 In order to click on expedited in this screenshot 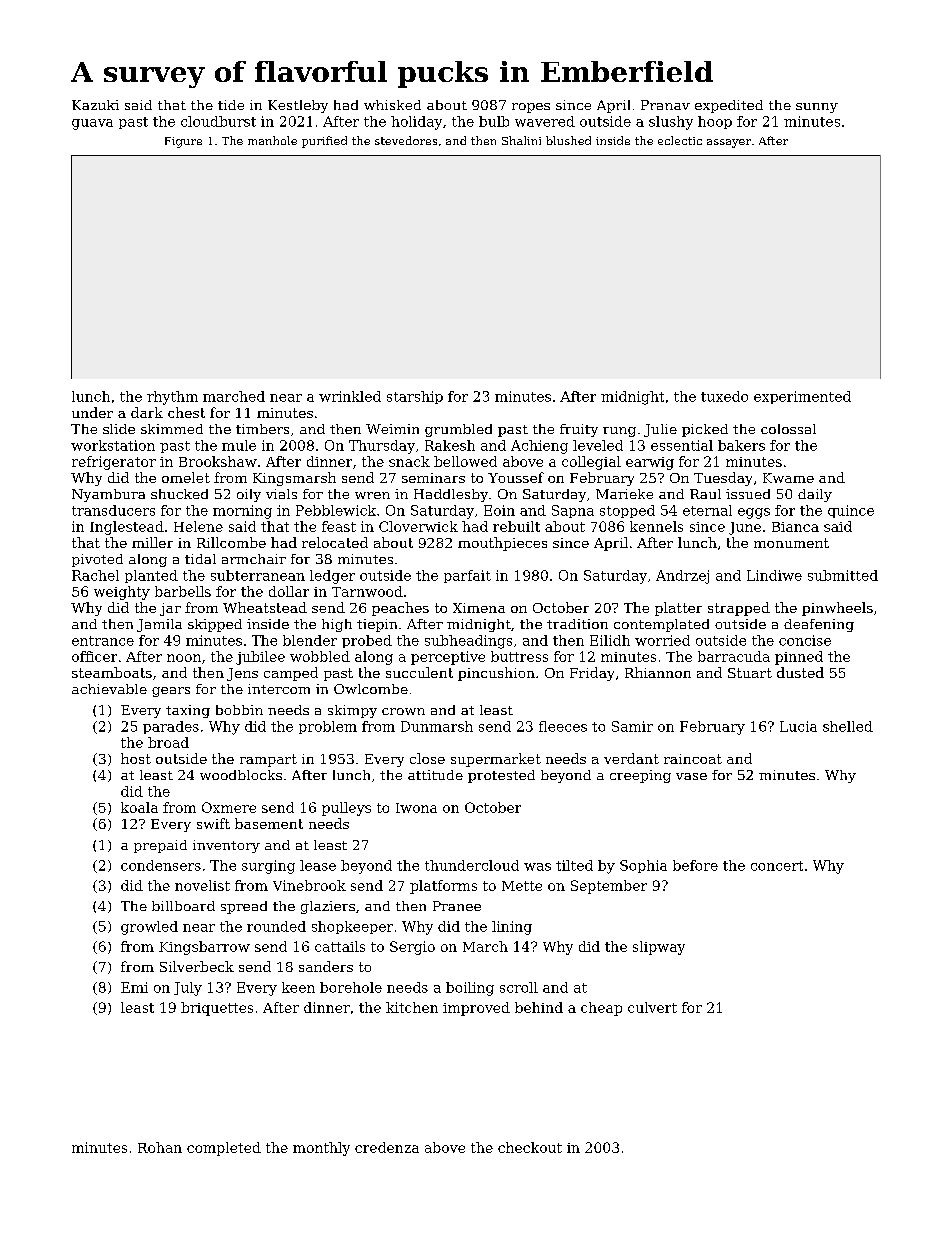, I will do `click(729, 106)`.
